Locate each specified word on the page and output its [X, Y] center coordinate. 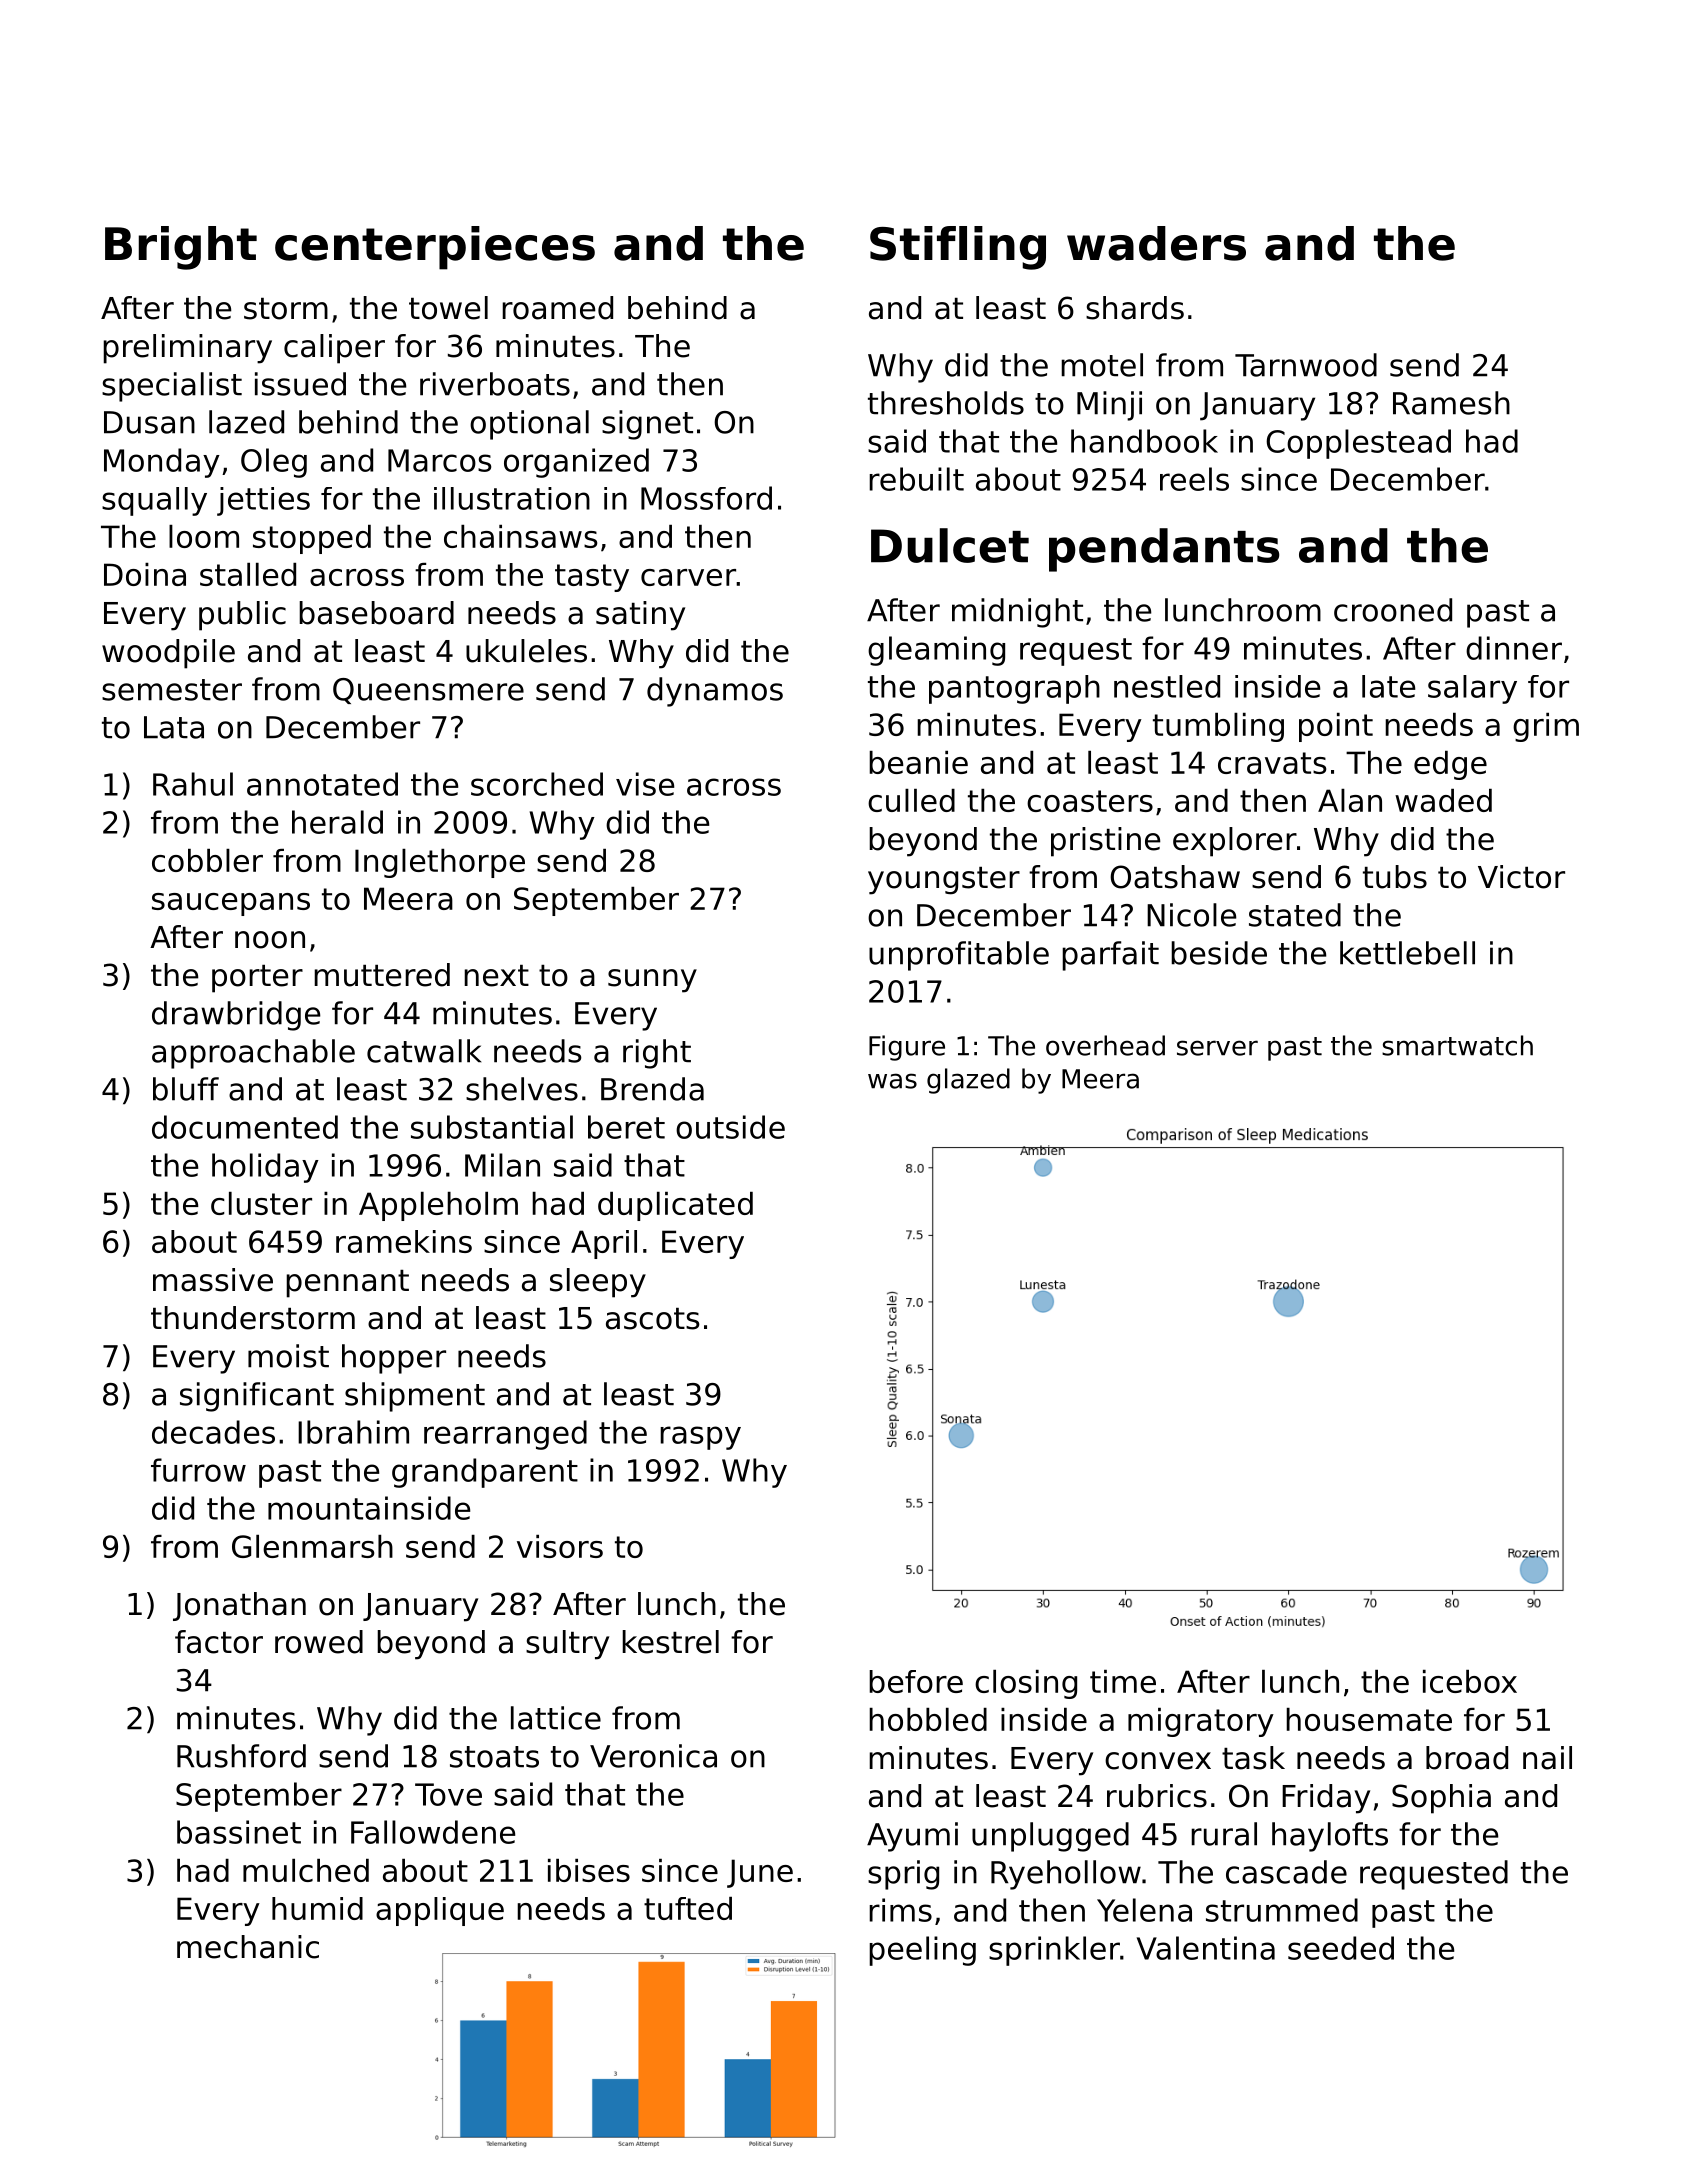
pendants [1164, 550]
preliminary [187, 349]
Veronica [653, 1756]
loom [204, 536]
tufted [688, 1908]
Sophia [1441, 1799]
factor [219, 1642]
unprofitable [959, 956]
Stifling [958, 248]
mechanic [248, 1947]
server [1217, 1048]
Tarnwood [1306, 365]
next [496, 976]
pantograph [1014, 689]
